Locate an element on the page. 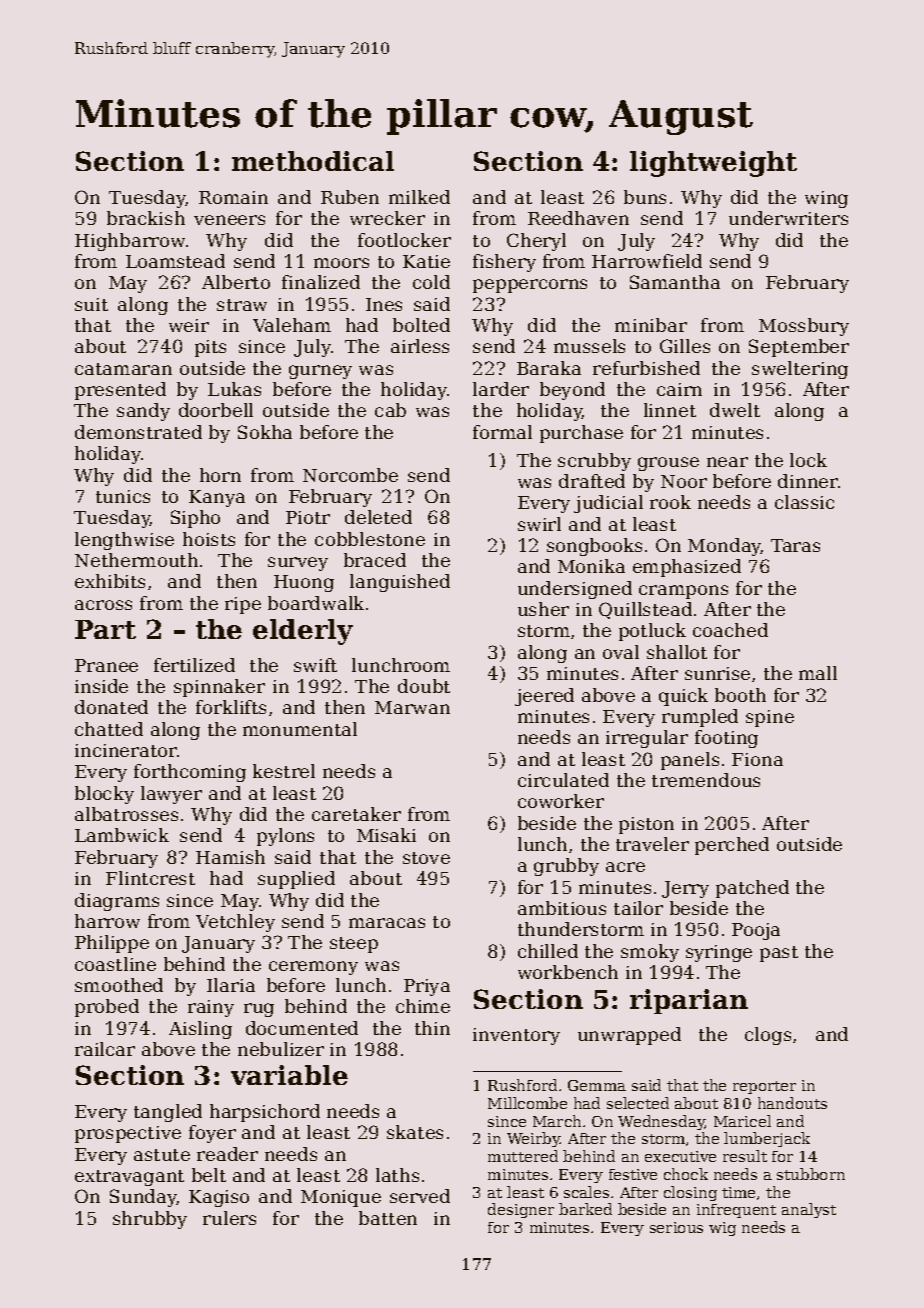 Image resolution: width=924 pixels, height=1308 pixels. perched is located at coordinates (732, 846).
